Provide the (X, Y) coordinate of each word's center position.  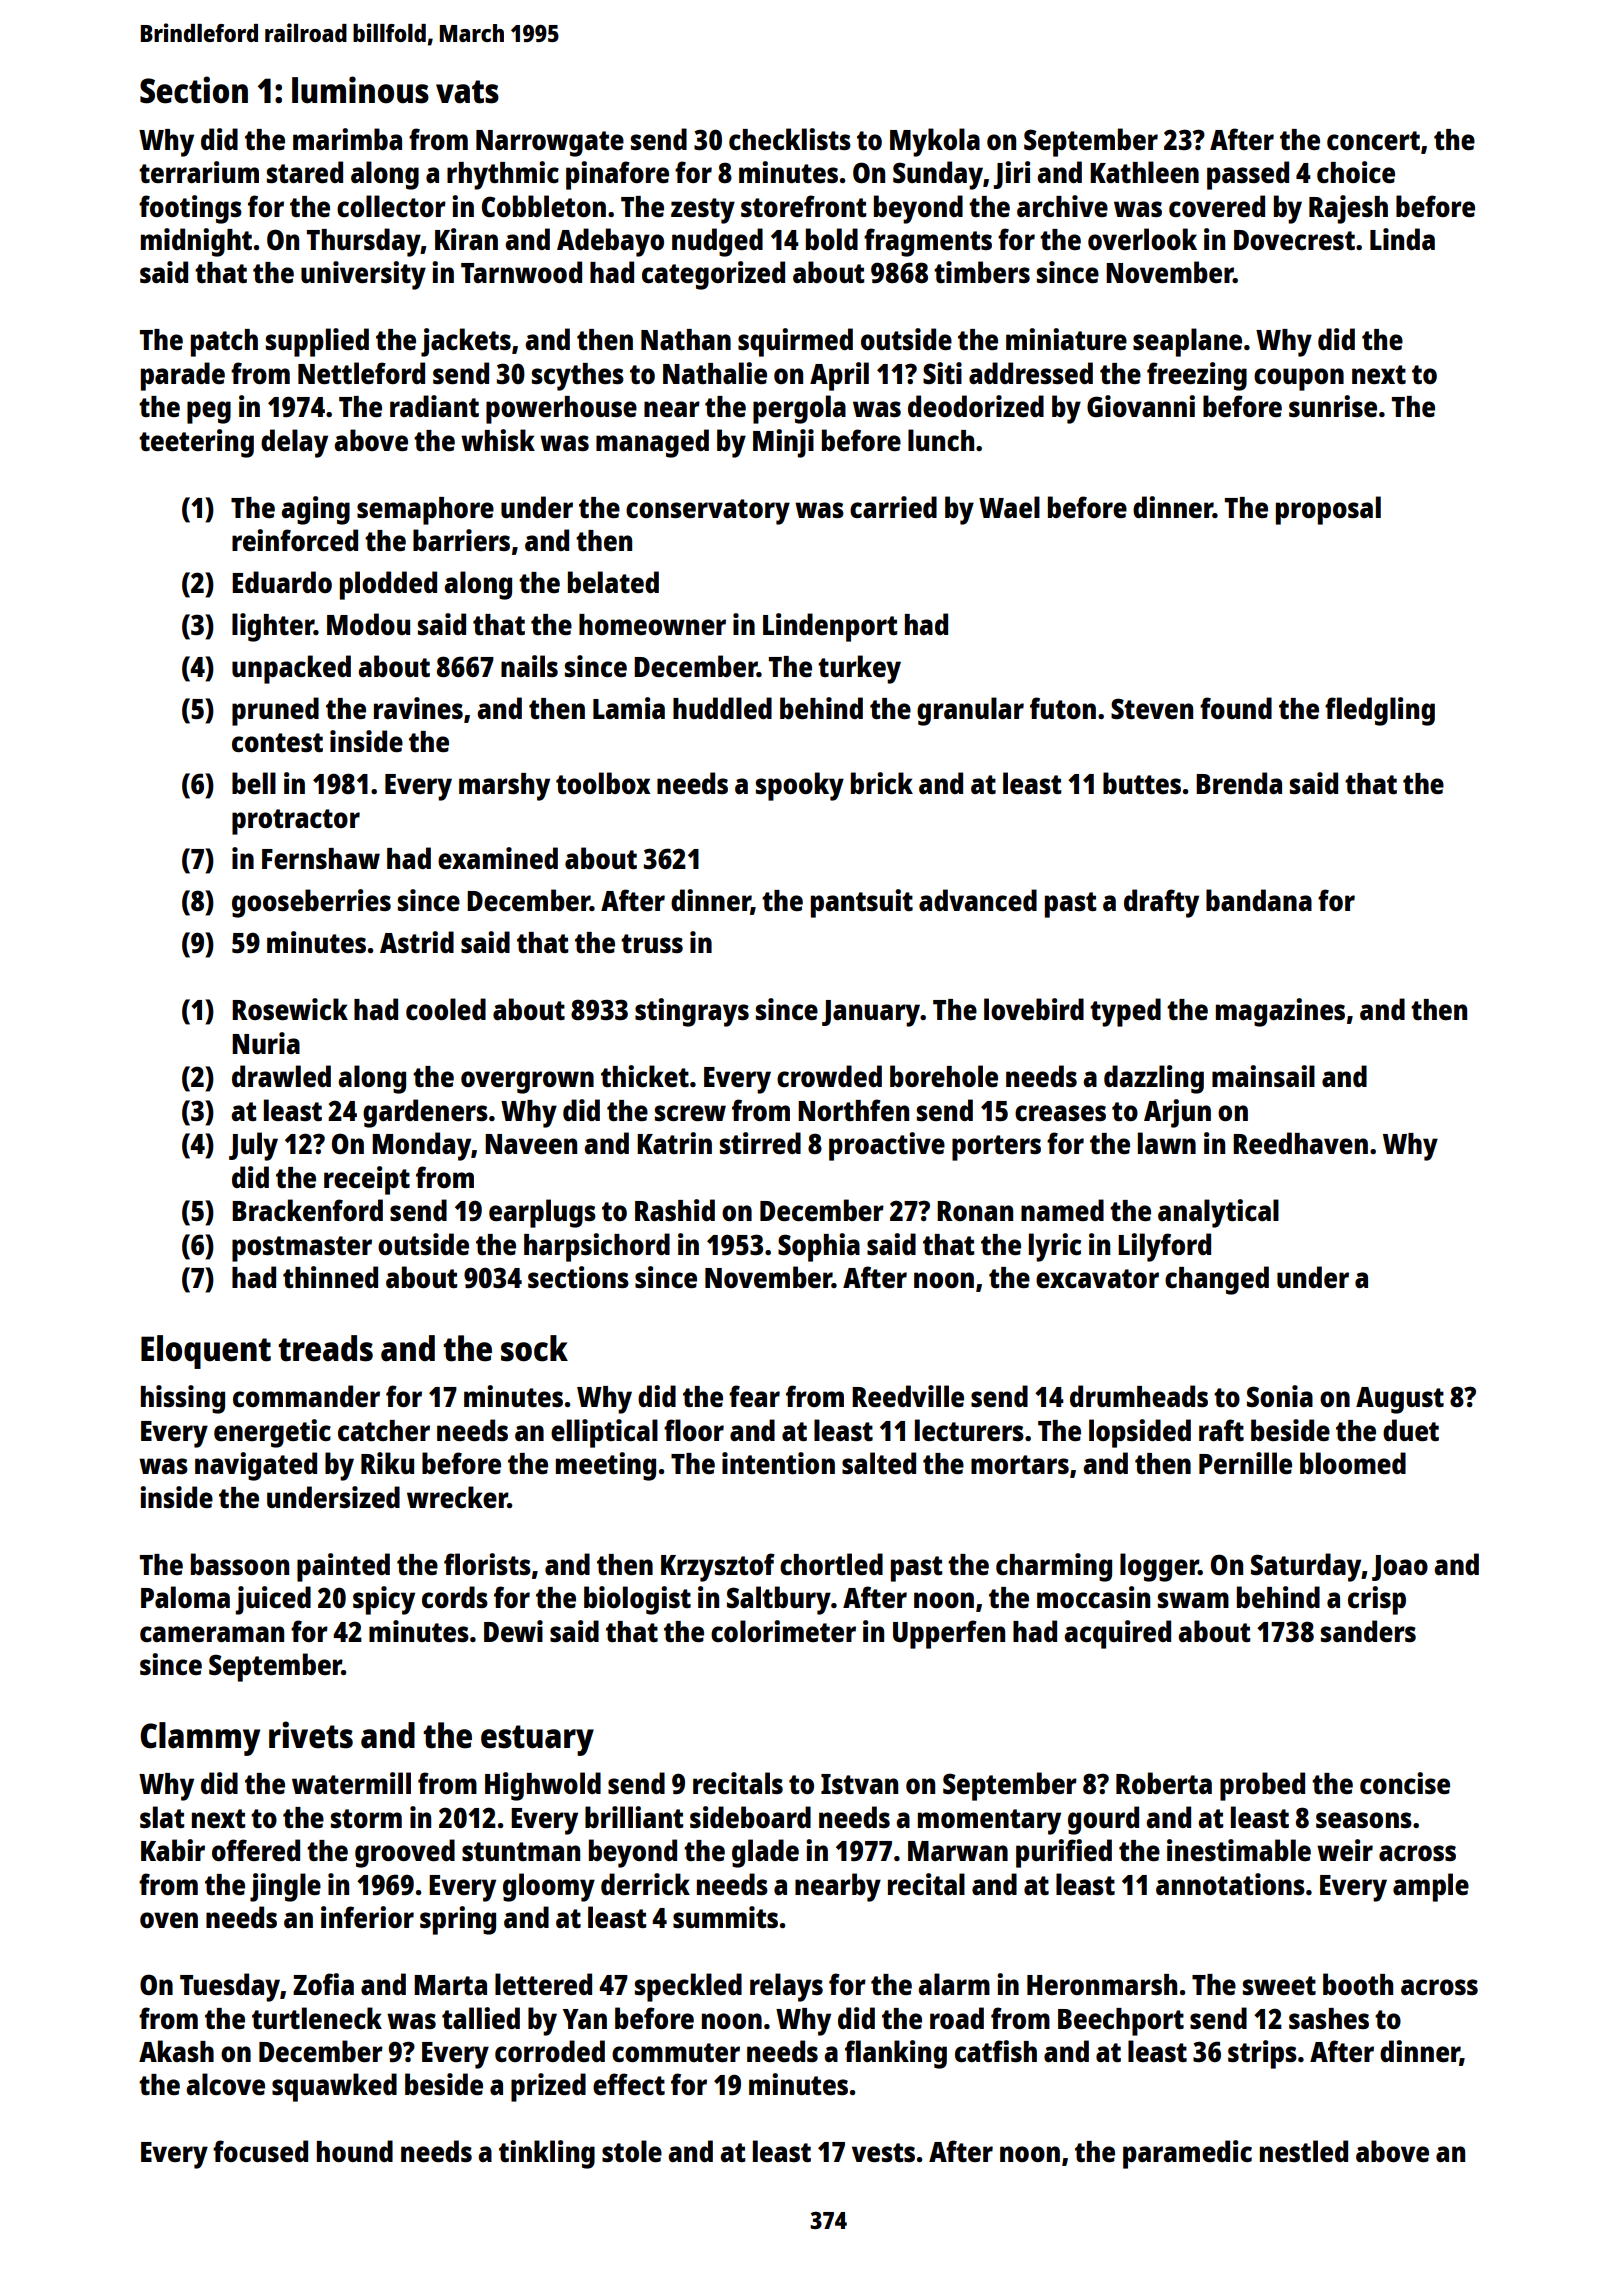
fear (754, 1396)
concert (1373, 140)
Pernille (1245, 1463)
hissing (183, 1399)
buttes (1142, 783)
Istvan (859, 1784)
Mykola (935, 142)
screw (690, 1113)
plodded (388, 585)
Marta (450, 1985)
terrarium (199, 172)
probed (1262, 1786)
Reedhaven (1300, 1143)
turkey (859, 669)
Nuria (266, 1043)
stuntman (521, 1851)
